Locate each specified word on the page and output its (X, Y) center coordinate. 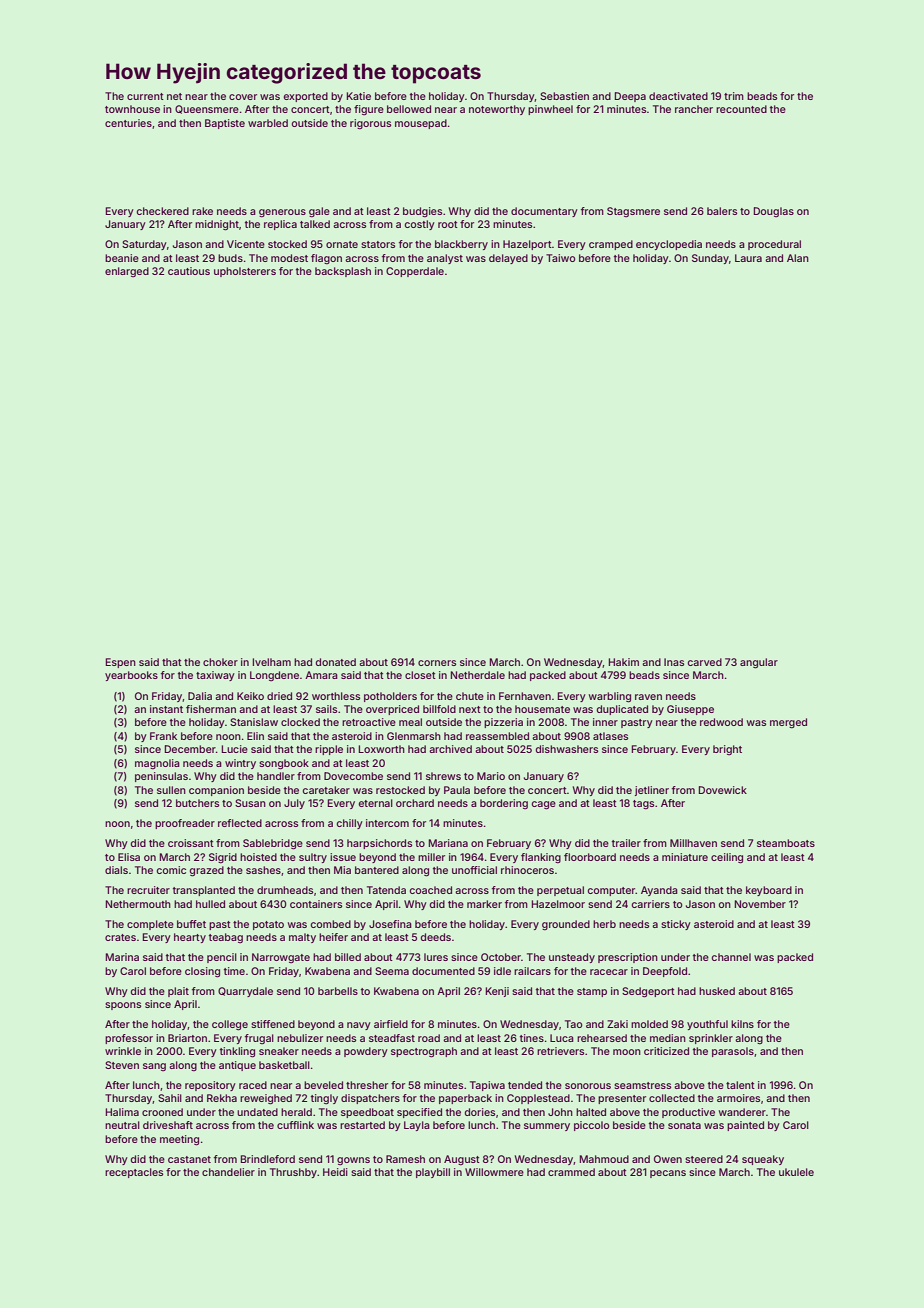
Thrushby (293, 1173)
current (145, 96)
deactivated (678, 96)
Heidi (335, 1172)
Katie (359, 96)
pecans (668, 1174)
